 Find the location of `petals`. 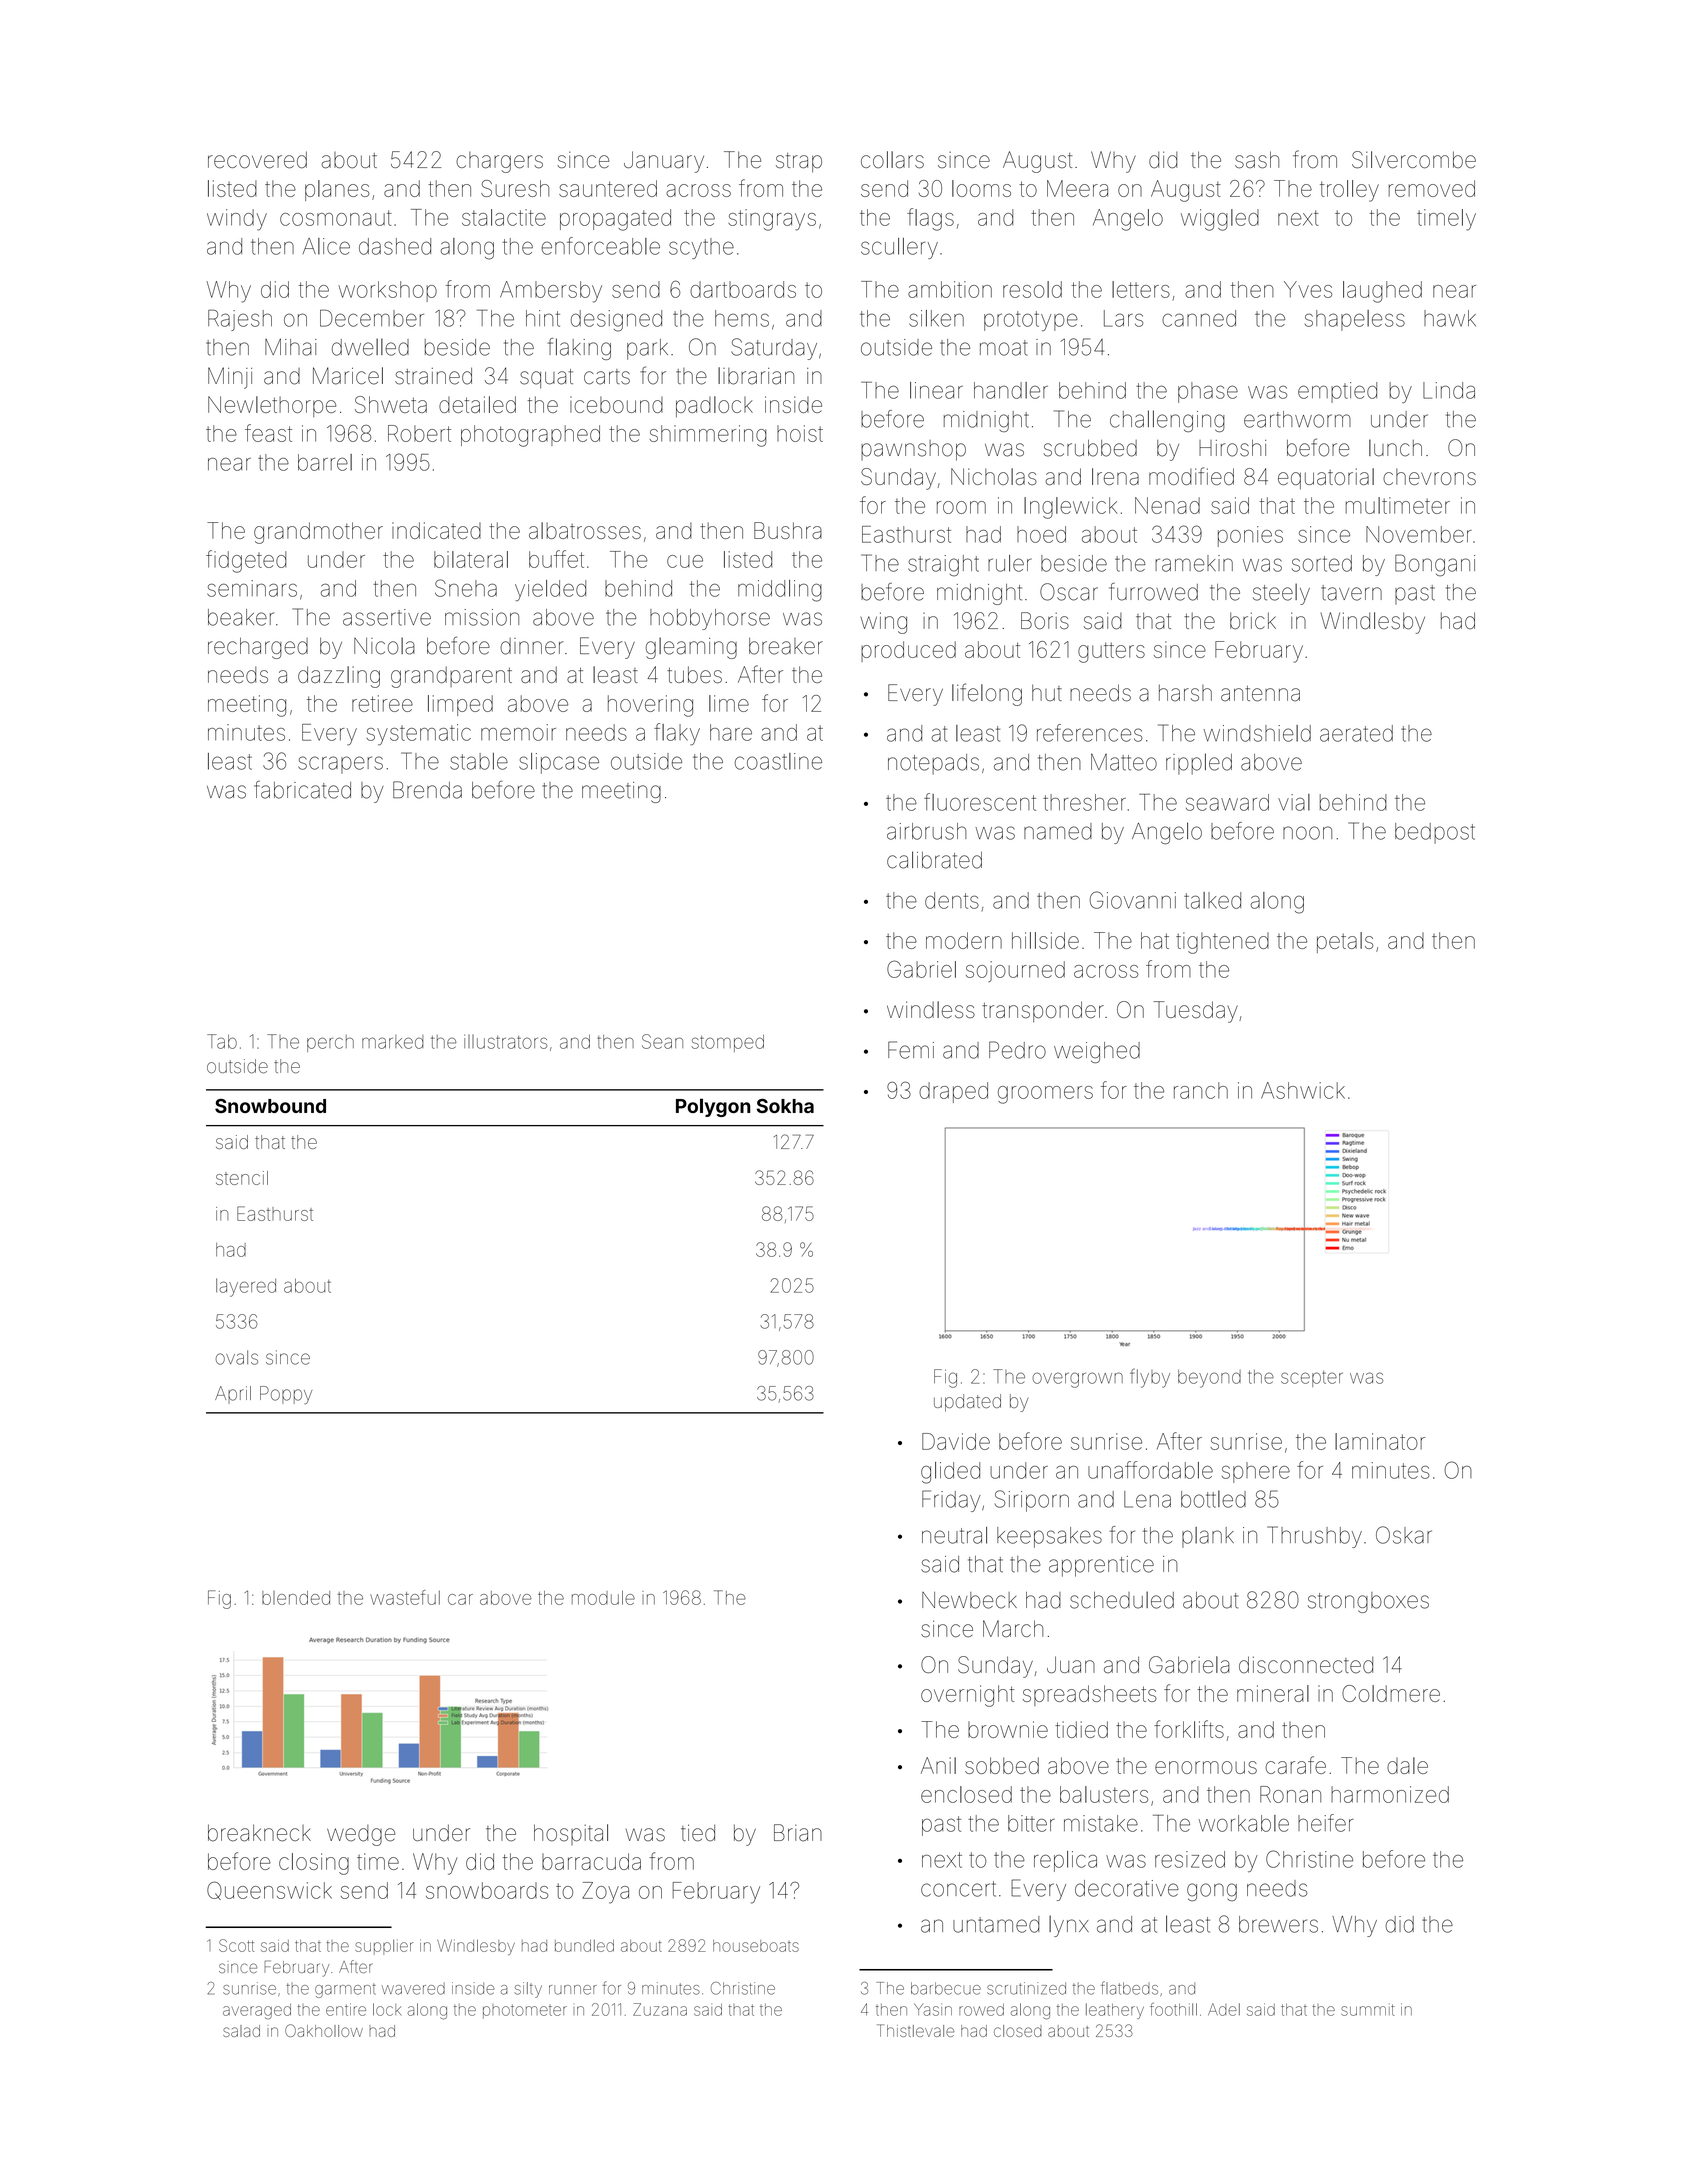

petals is located at coordinates (1345, 942).
